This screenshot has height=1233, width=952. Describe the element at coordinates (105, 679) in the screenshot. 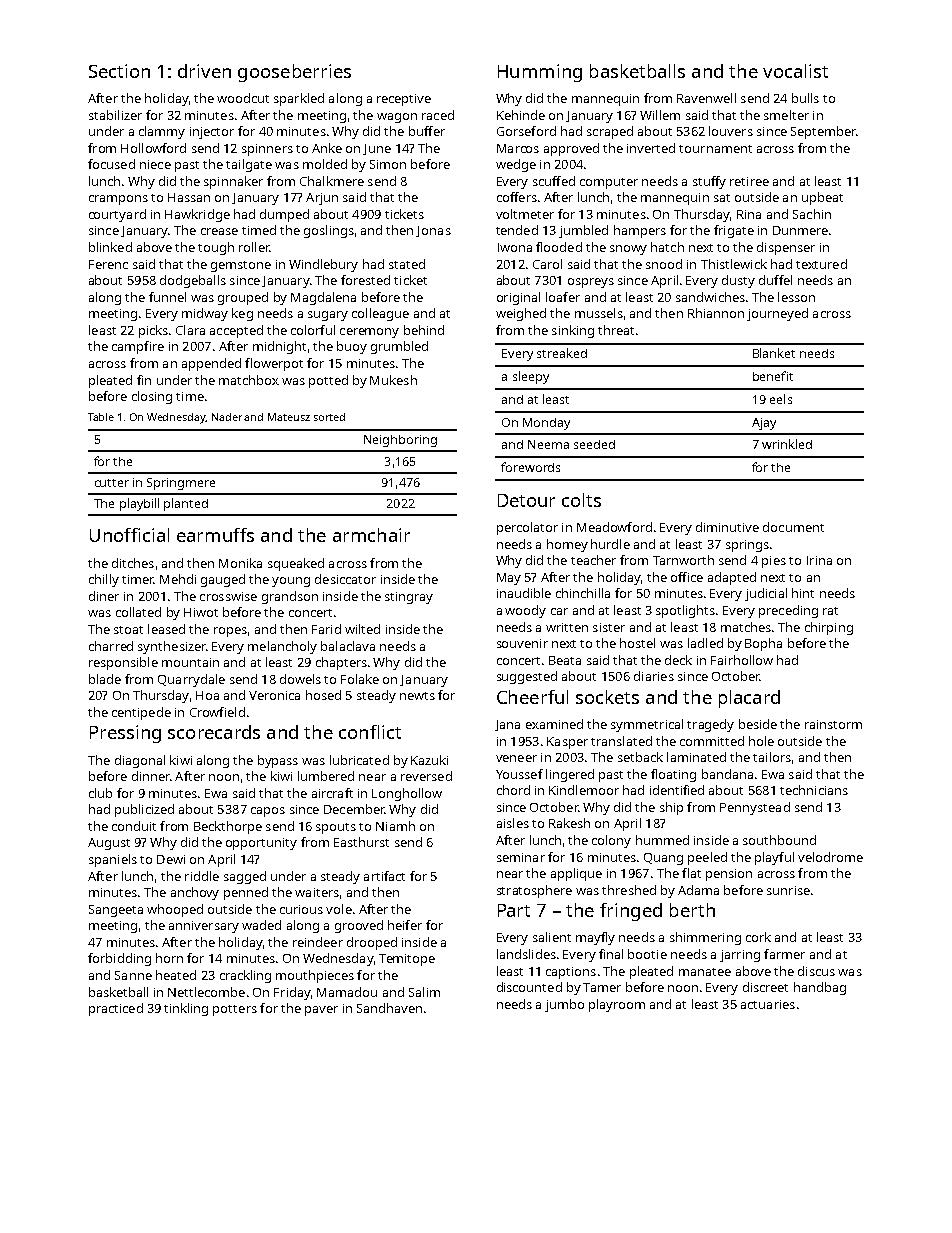

I see `blade` at that location.
